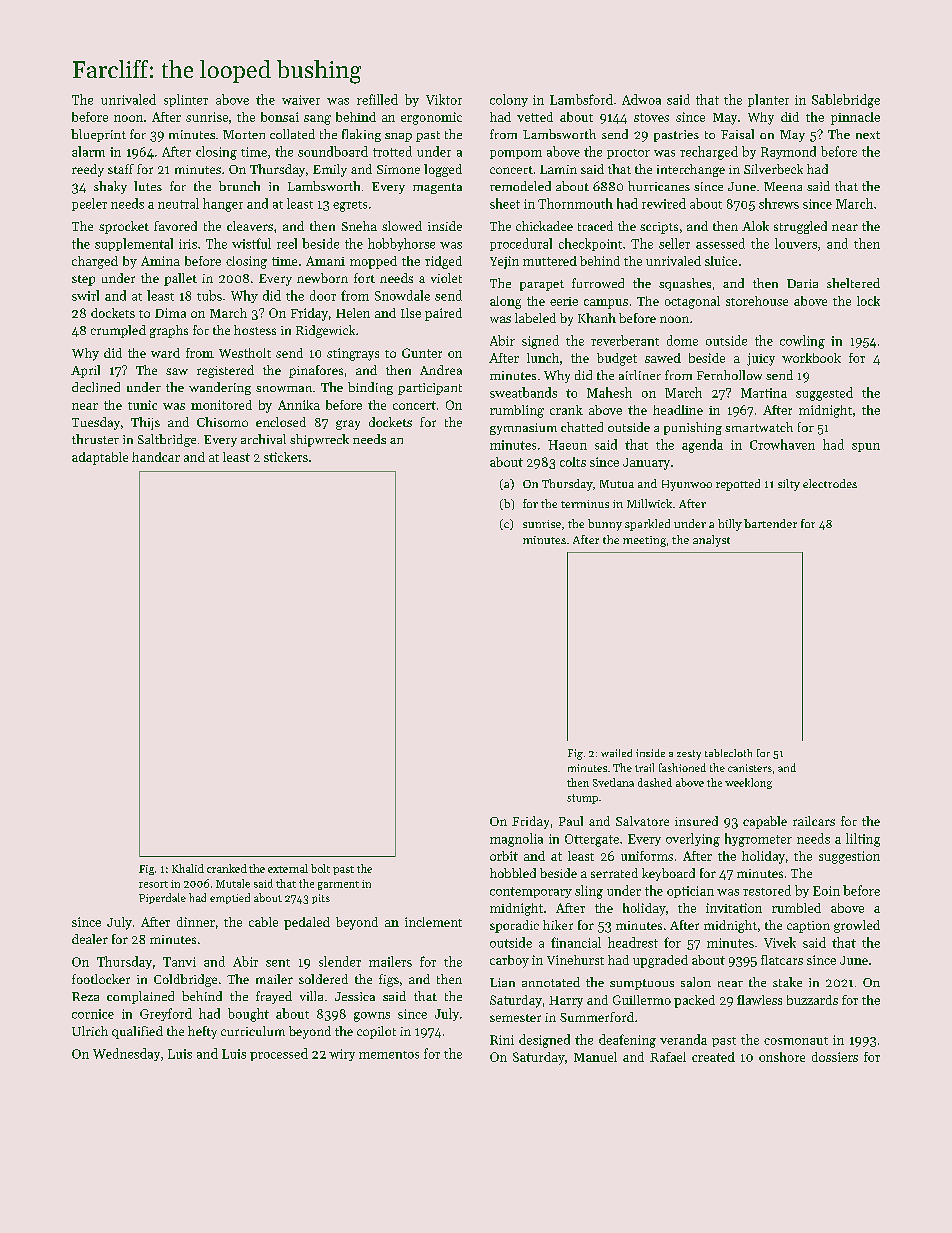  Describe the element at coordinates (613, 782) in the page. I see `Svetlana` at that location.
